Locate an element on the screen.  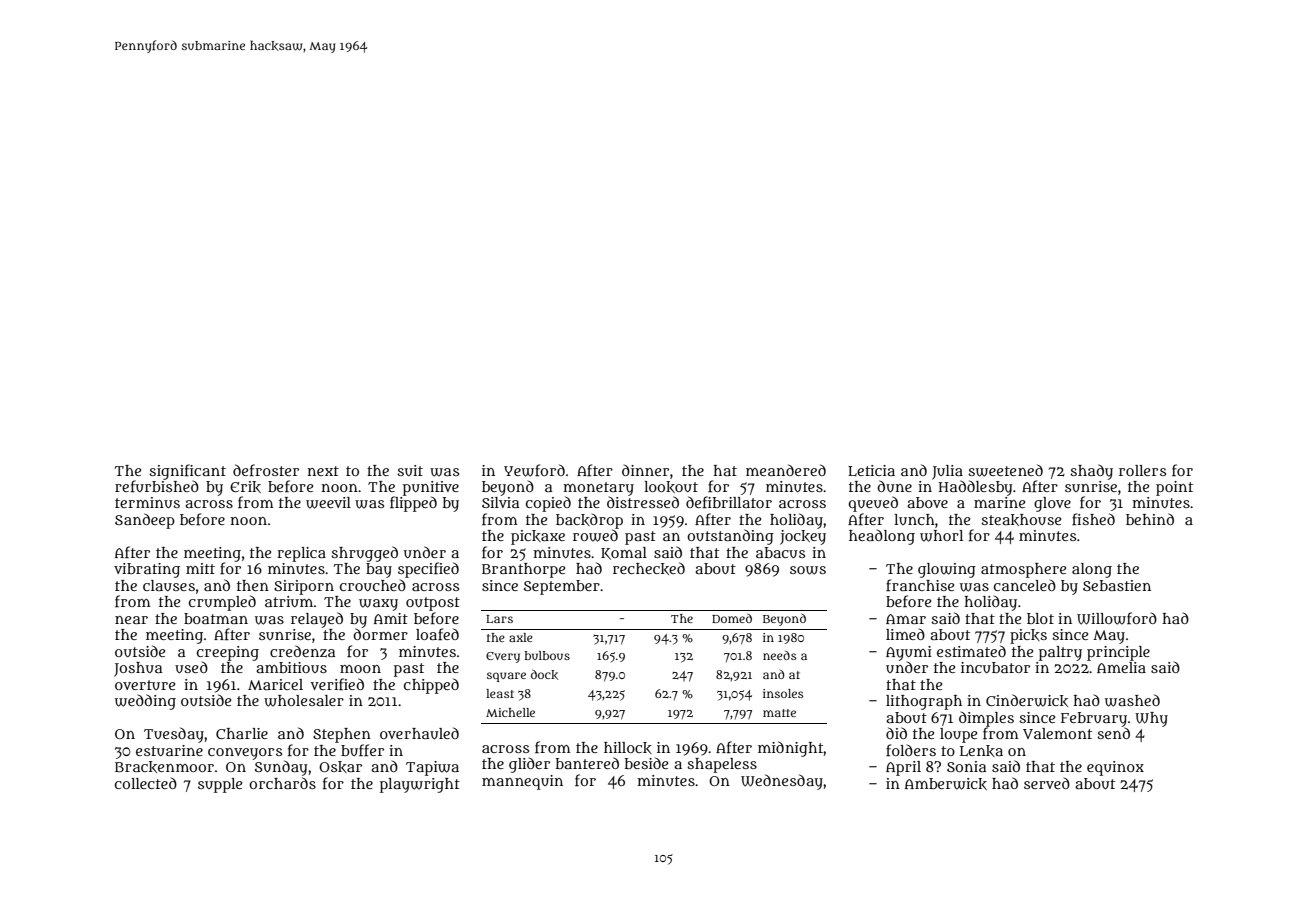
Leticia is located at coordinates (871, 470).
